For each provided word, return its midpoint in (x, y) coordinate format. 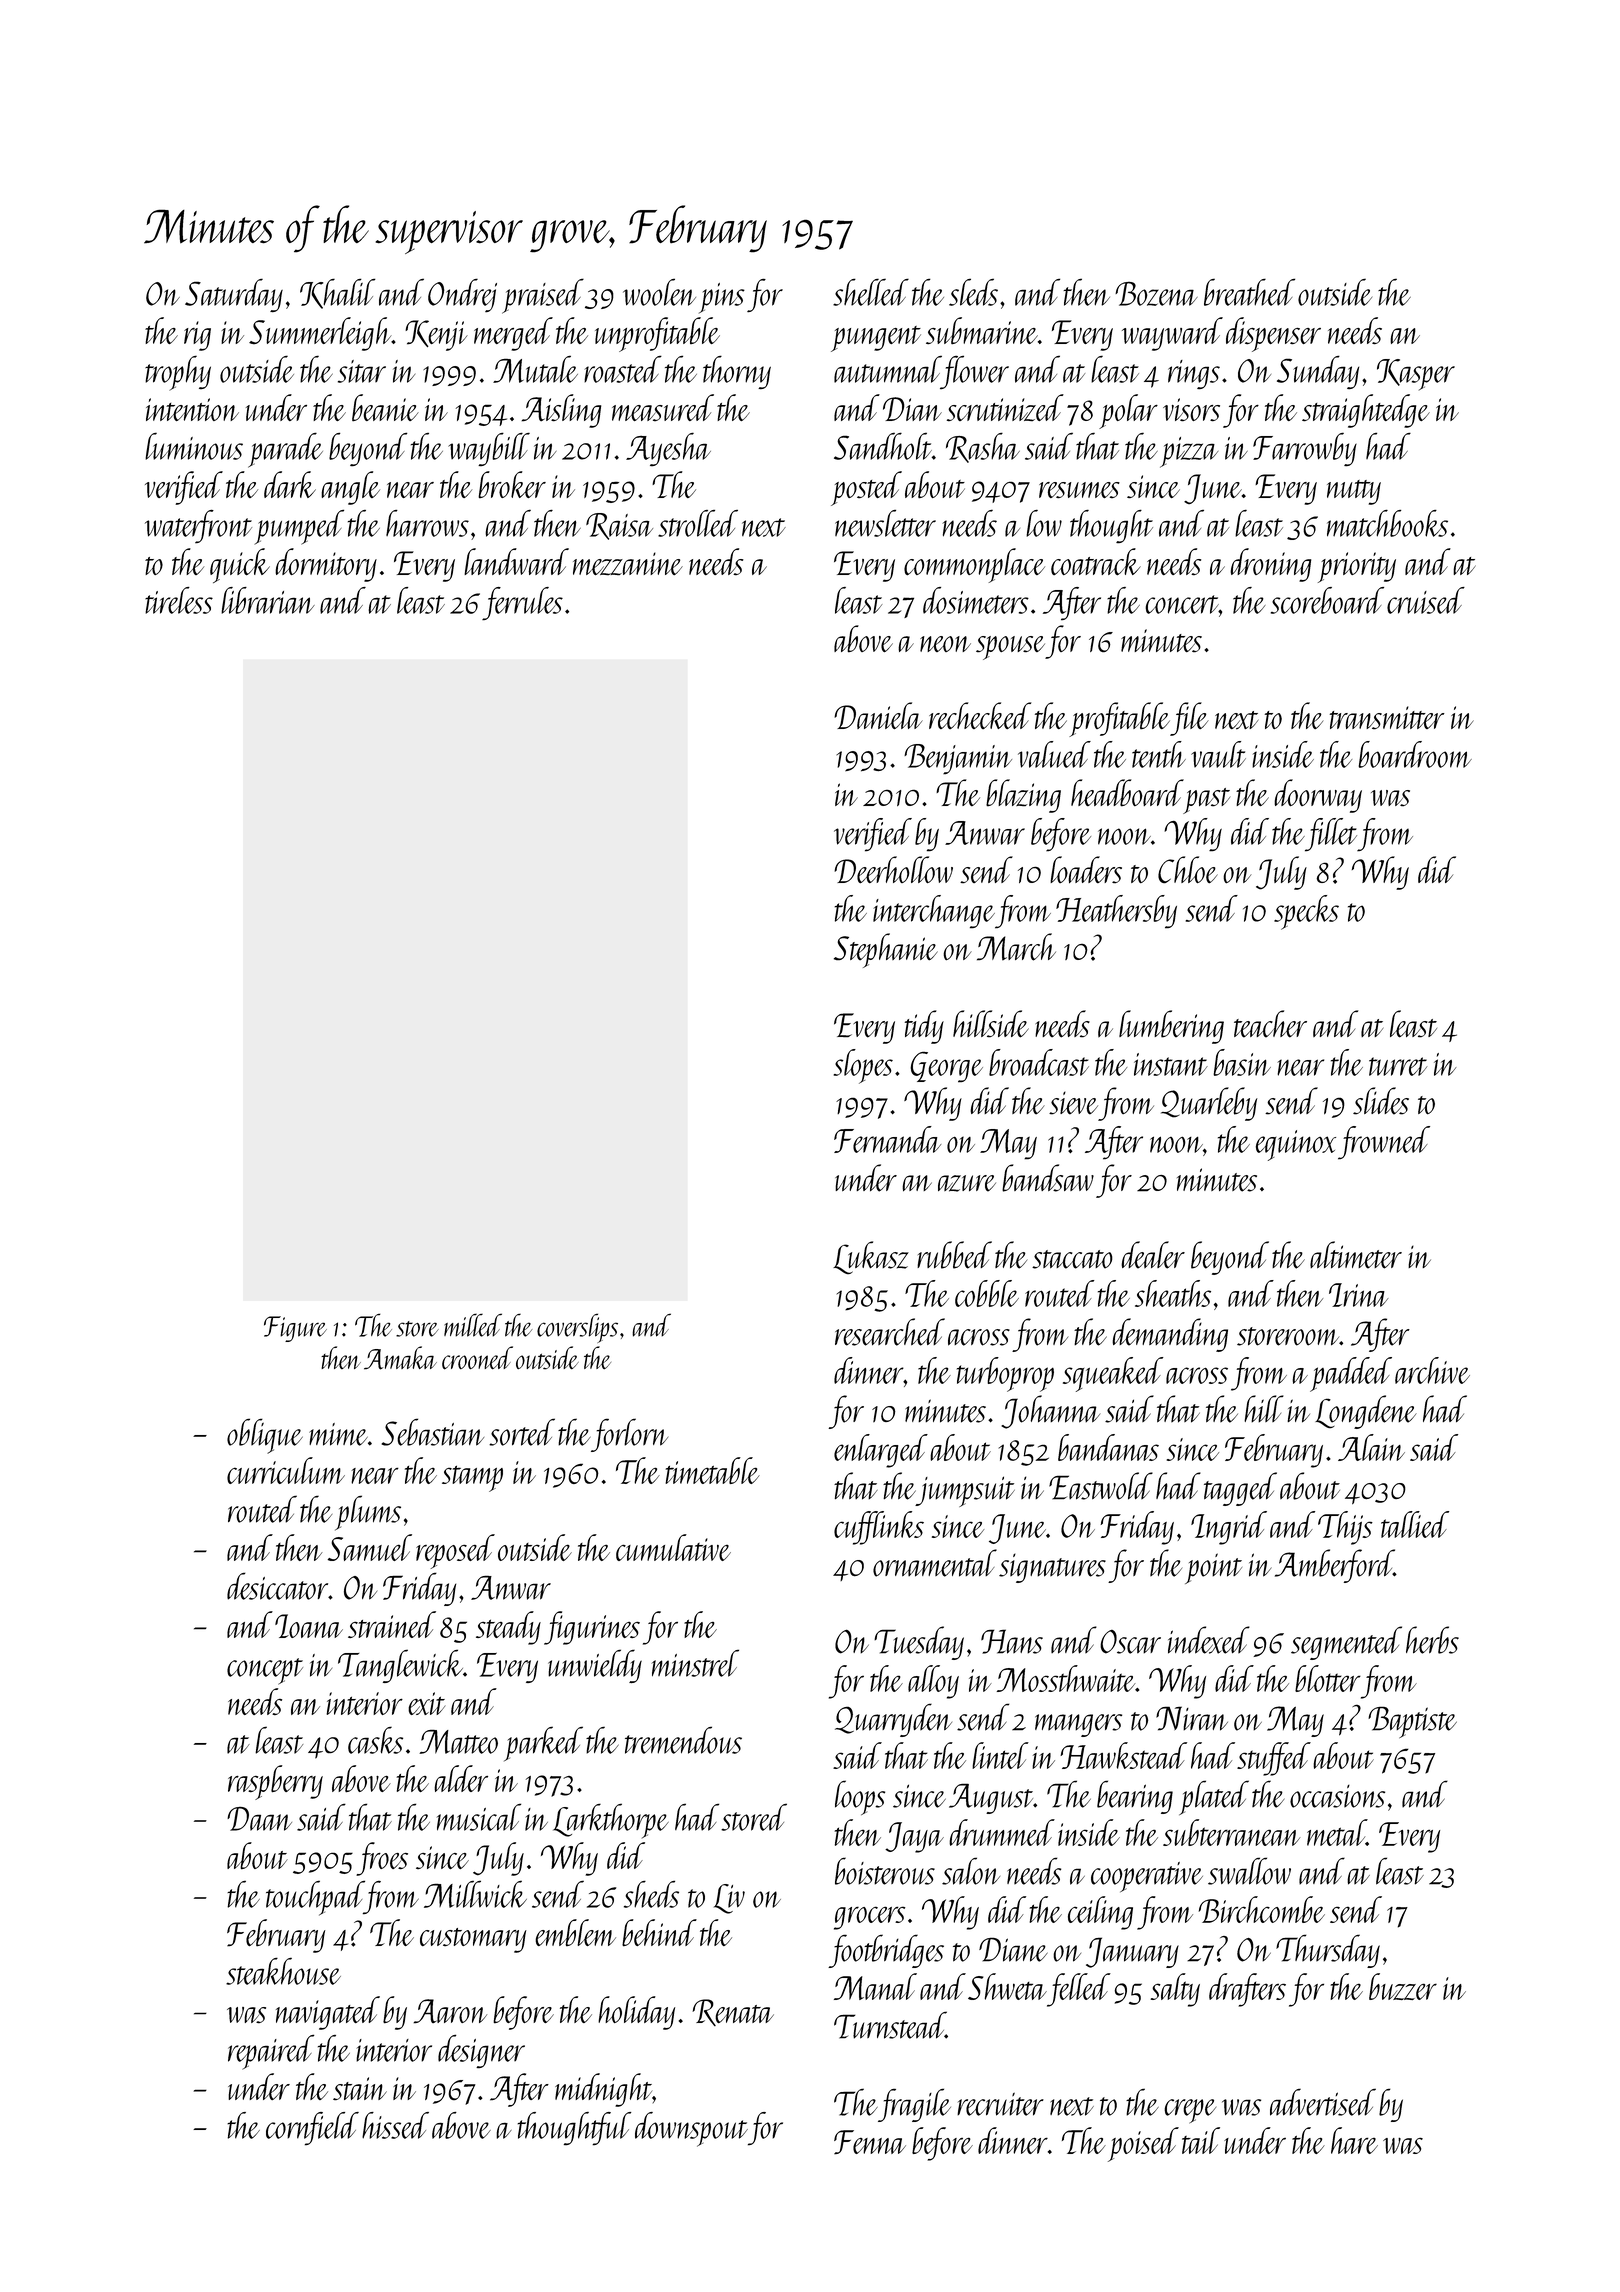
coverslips (577, 1328)
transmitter (1387, 717)
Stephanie (886, 950)
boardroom (1415, 754)
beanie (385, 408)
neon (945, 644)
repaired (271, 2052)
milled (473, 1325)
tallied (1415, 1524)
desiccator (277, 1586)
